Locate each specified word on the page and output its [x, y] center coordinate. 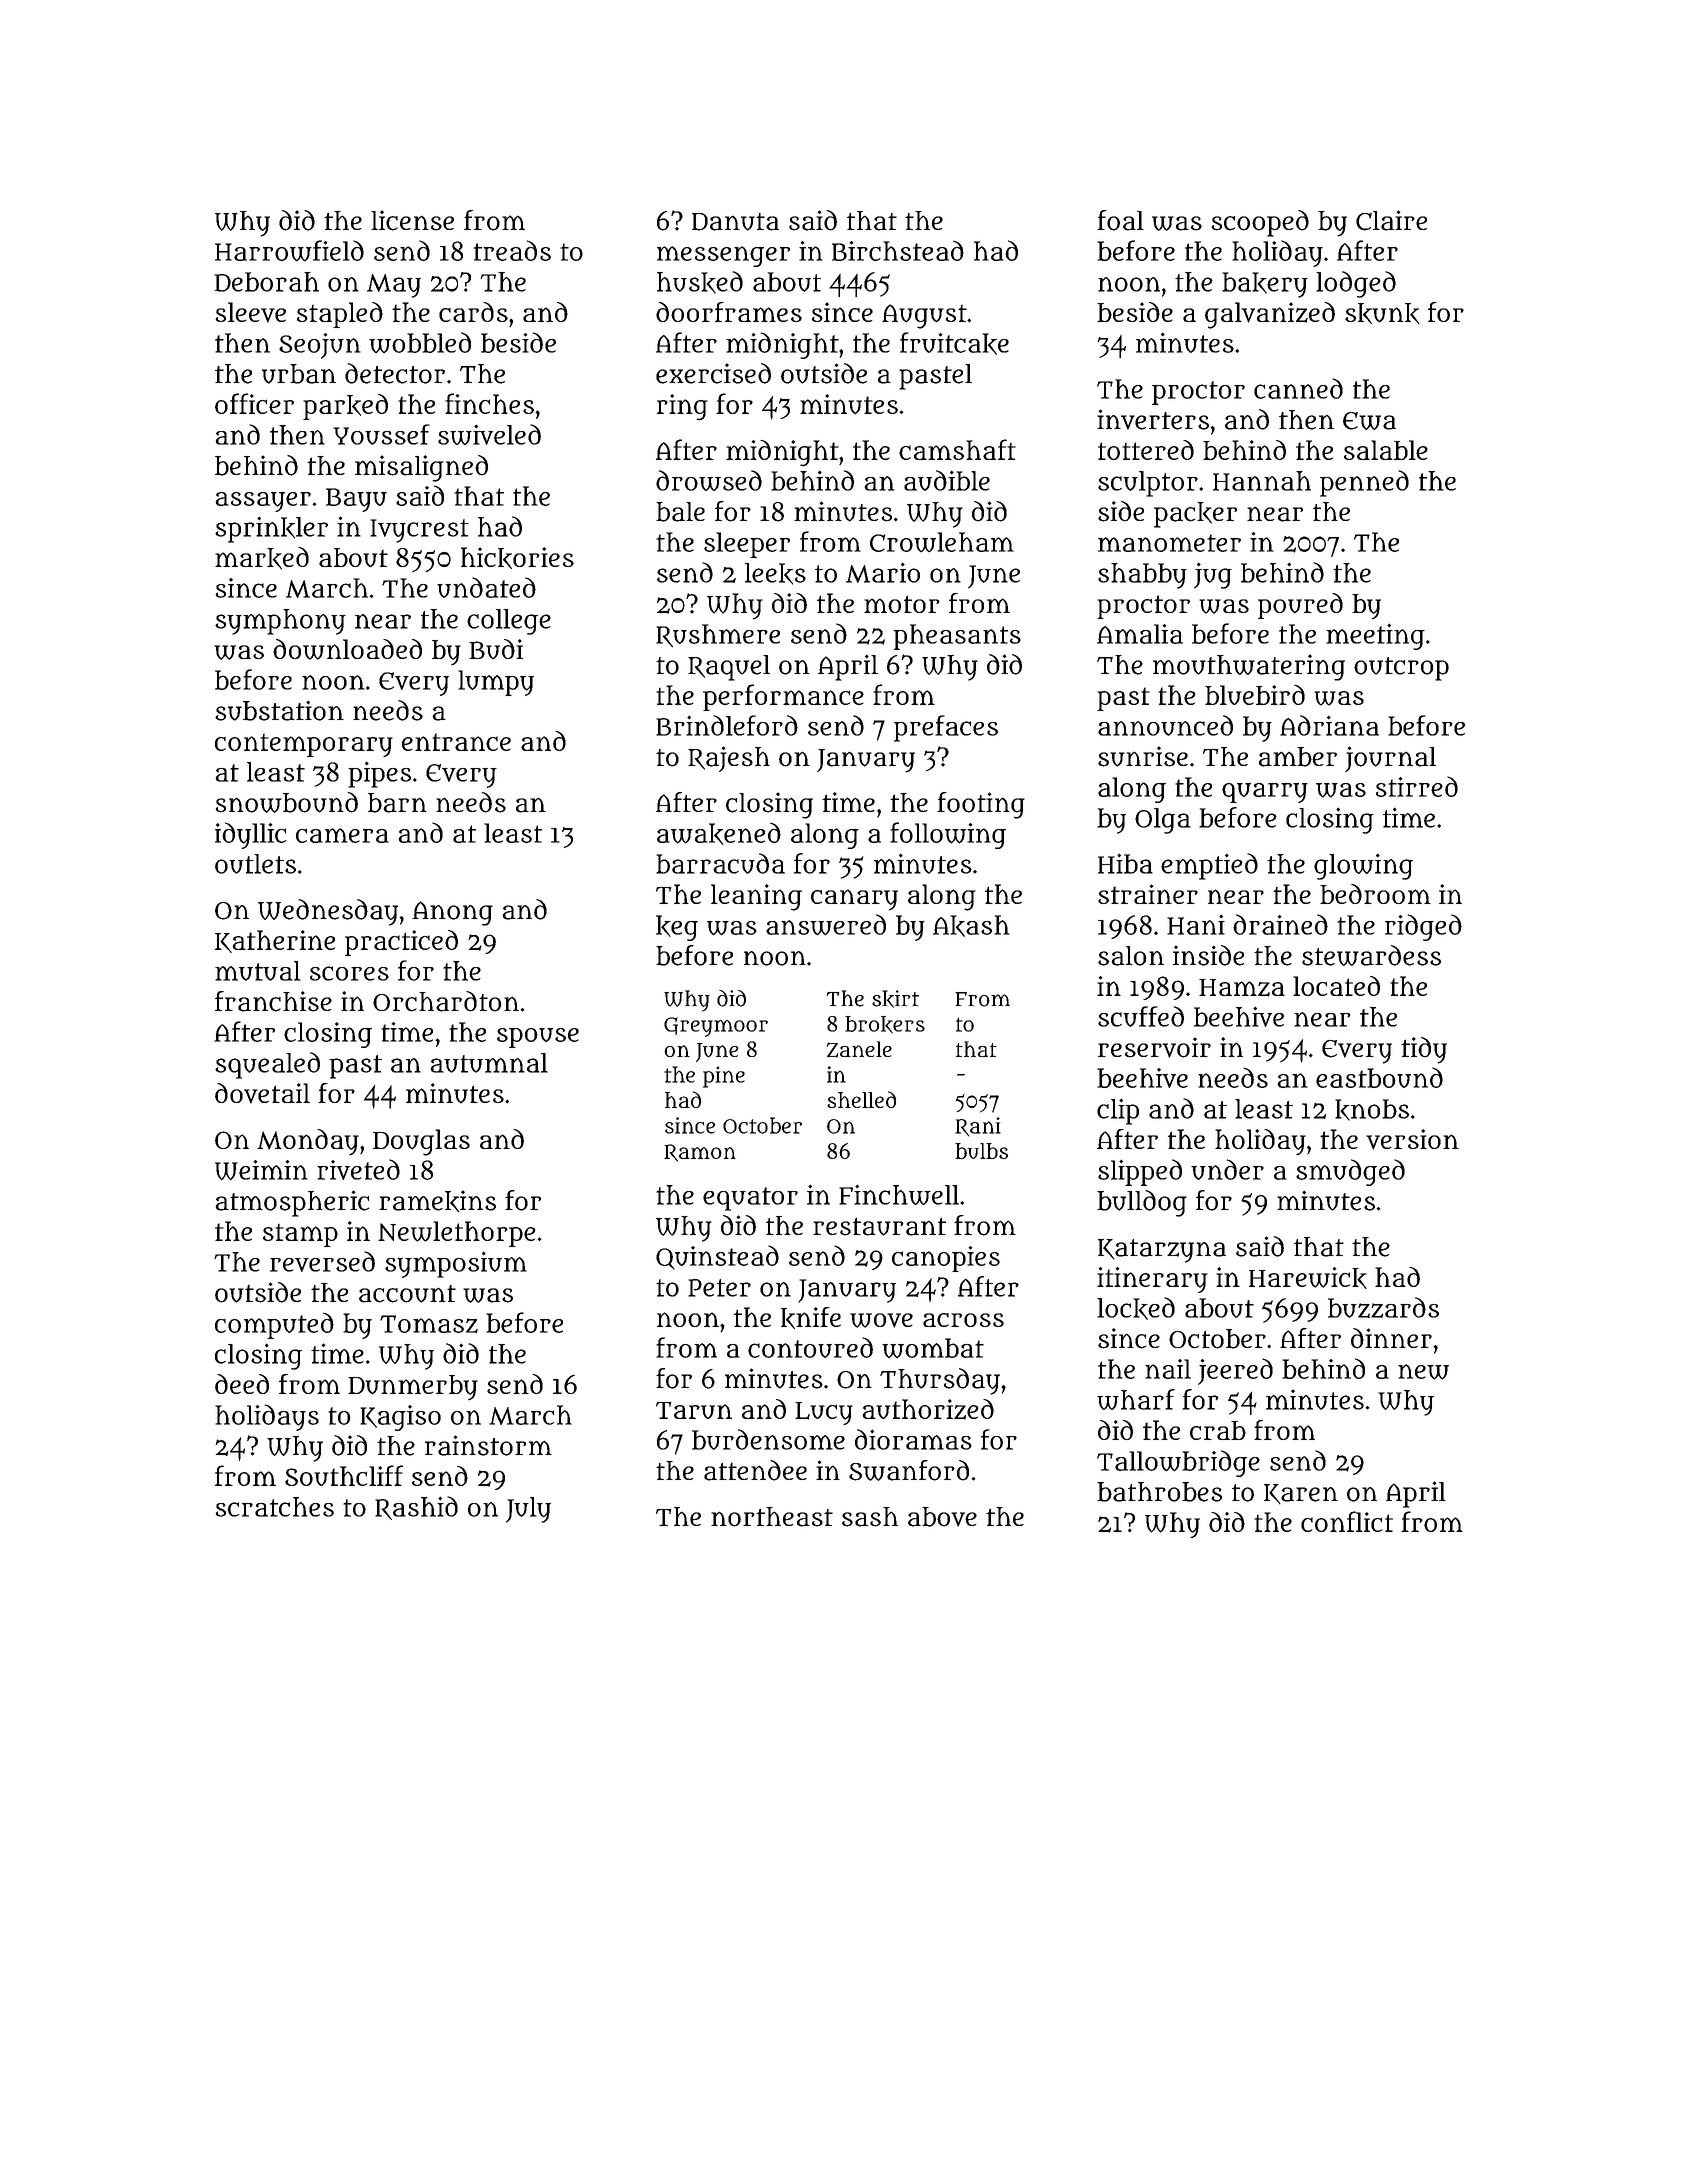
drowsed [709, 480]
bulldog [1142, 1203]
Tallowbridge [1178, 1463]
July [528, 1510]
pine [724, 1077]
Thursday [940, 1381]
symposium [456, 1264]
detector [395, 373]
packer [1195, 515]
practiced [401, 943]
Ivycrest [419, 531]
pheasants [957, 637]
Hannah [1262, 481]
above [942, 1517]
